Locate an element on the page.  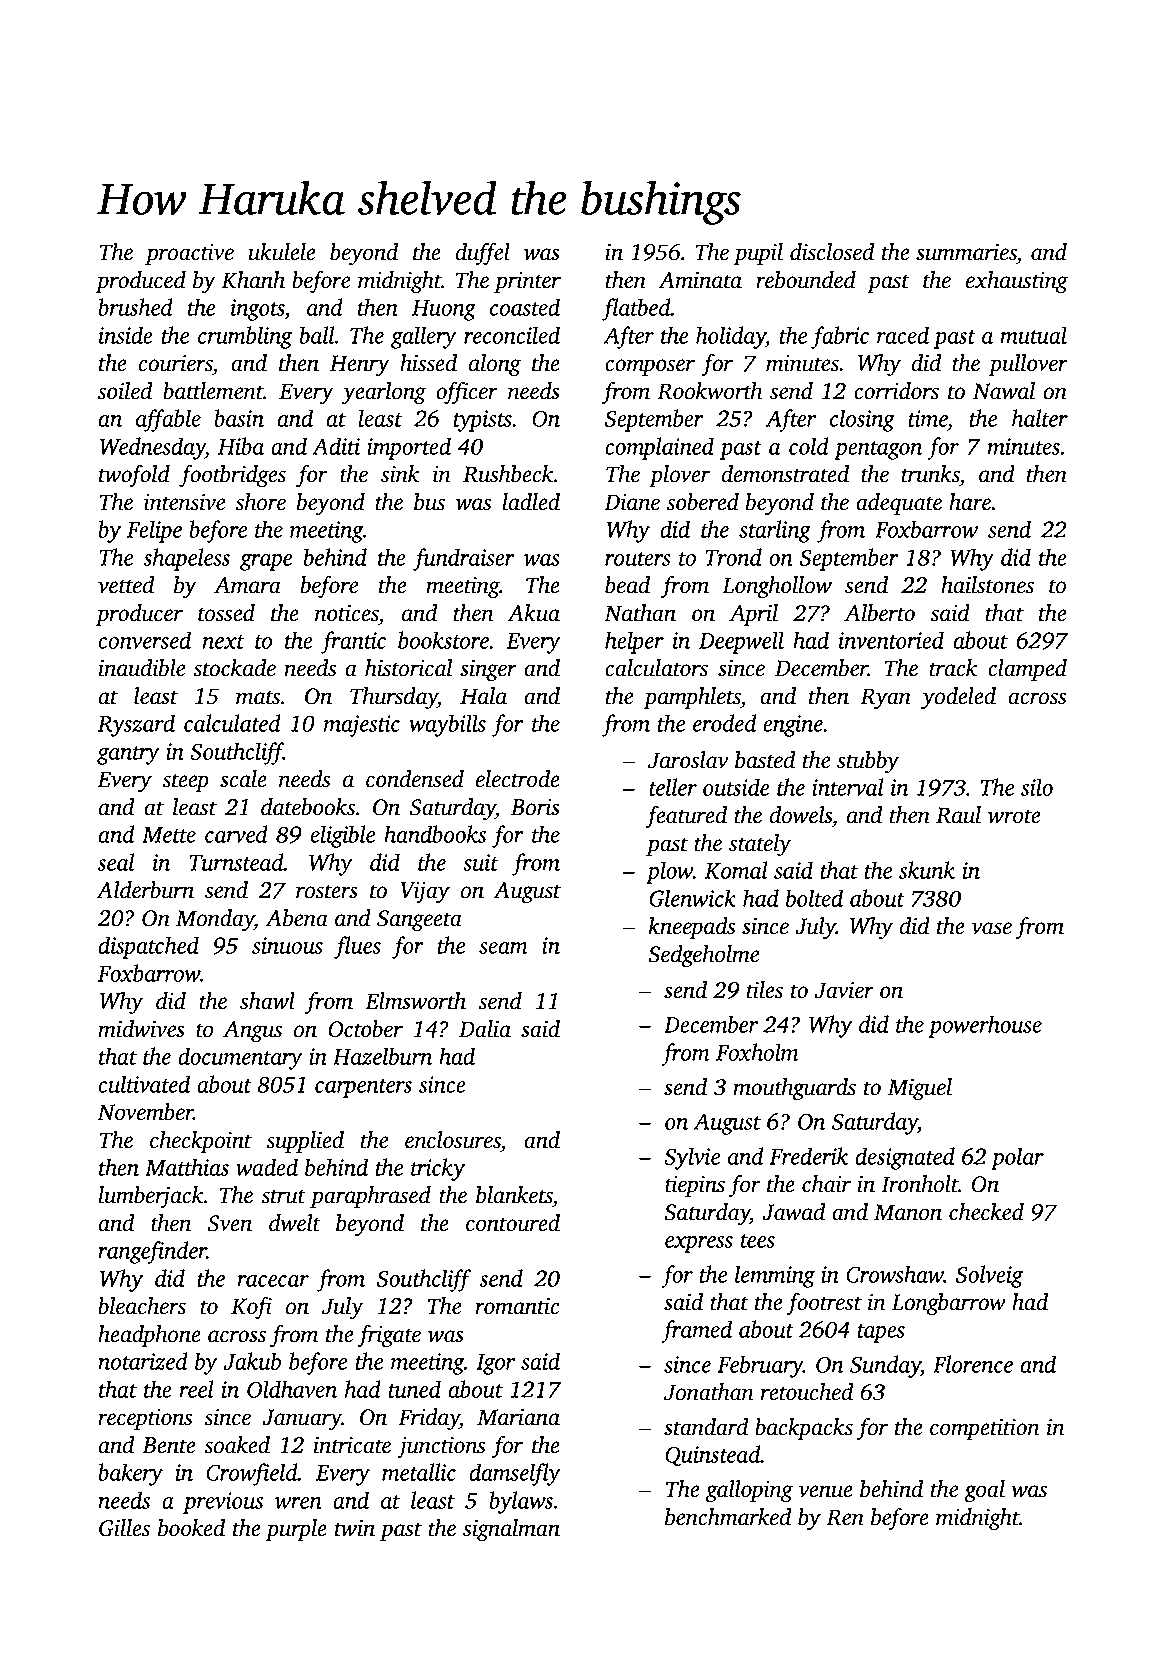
disclosed is located at coordinates (832, 252).
